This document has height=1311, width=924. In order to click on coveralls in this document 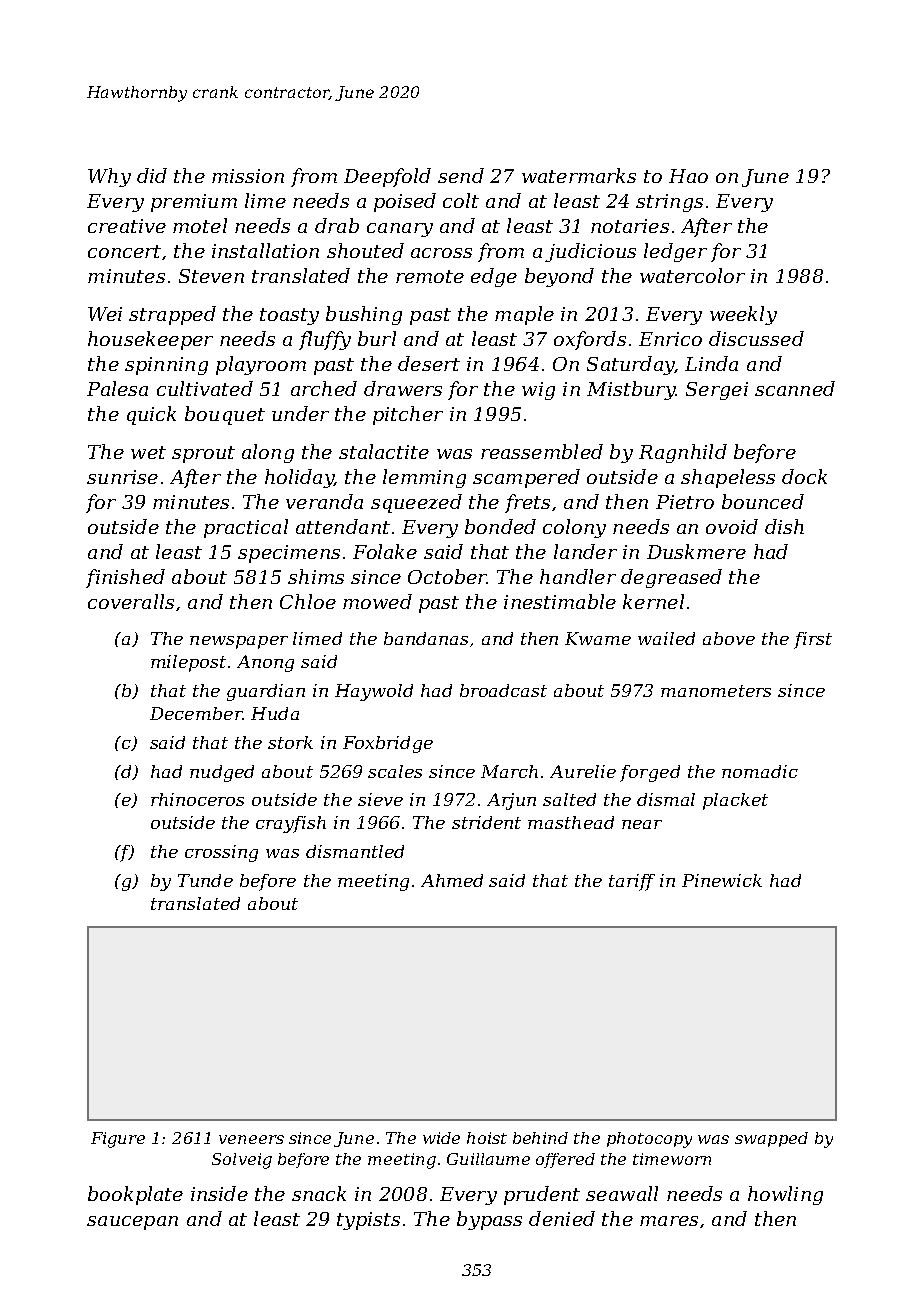, I will do `click(131, 601)`.
